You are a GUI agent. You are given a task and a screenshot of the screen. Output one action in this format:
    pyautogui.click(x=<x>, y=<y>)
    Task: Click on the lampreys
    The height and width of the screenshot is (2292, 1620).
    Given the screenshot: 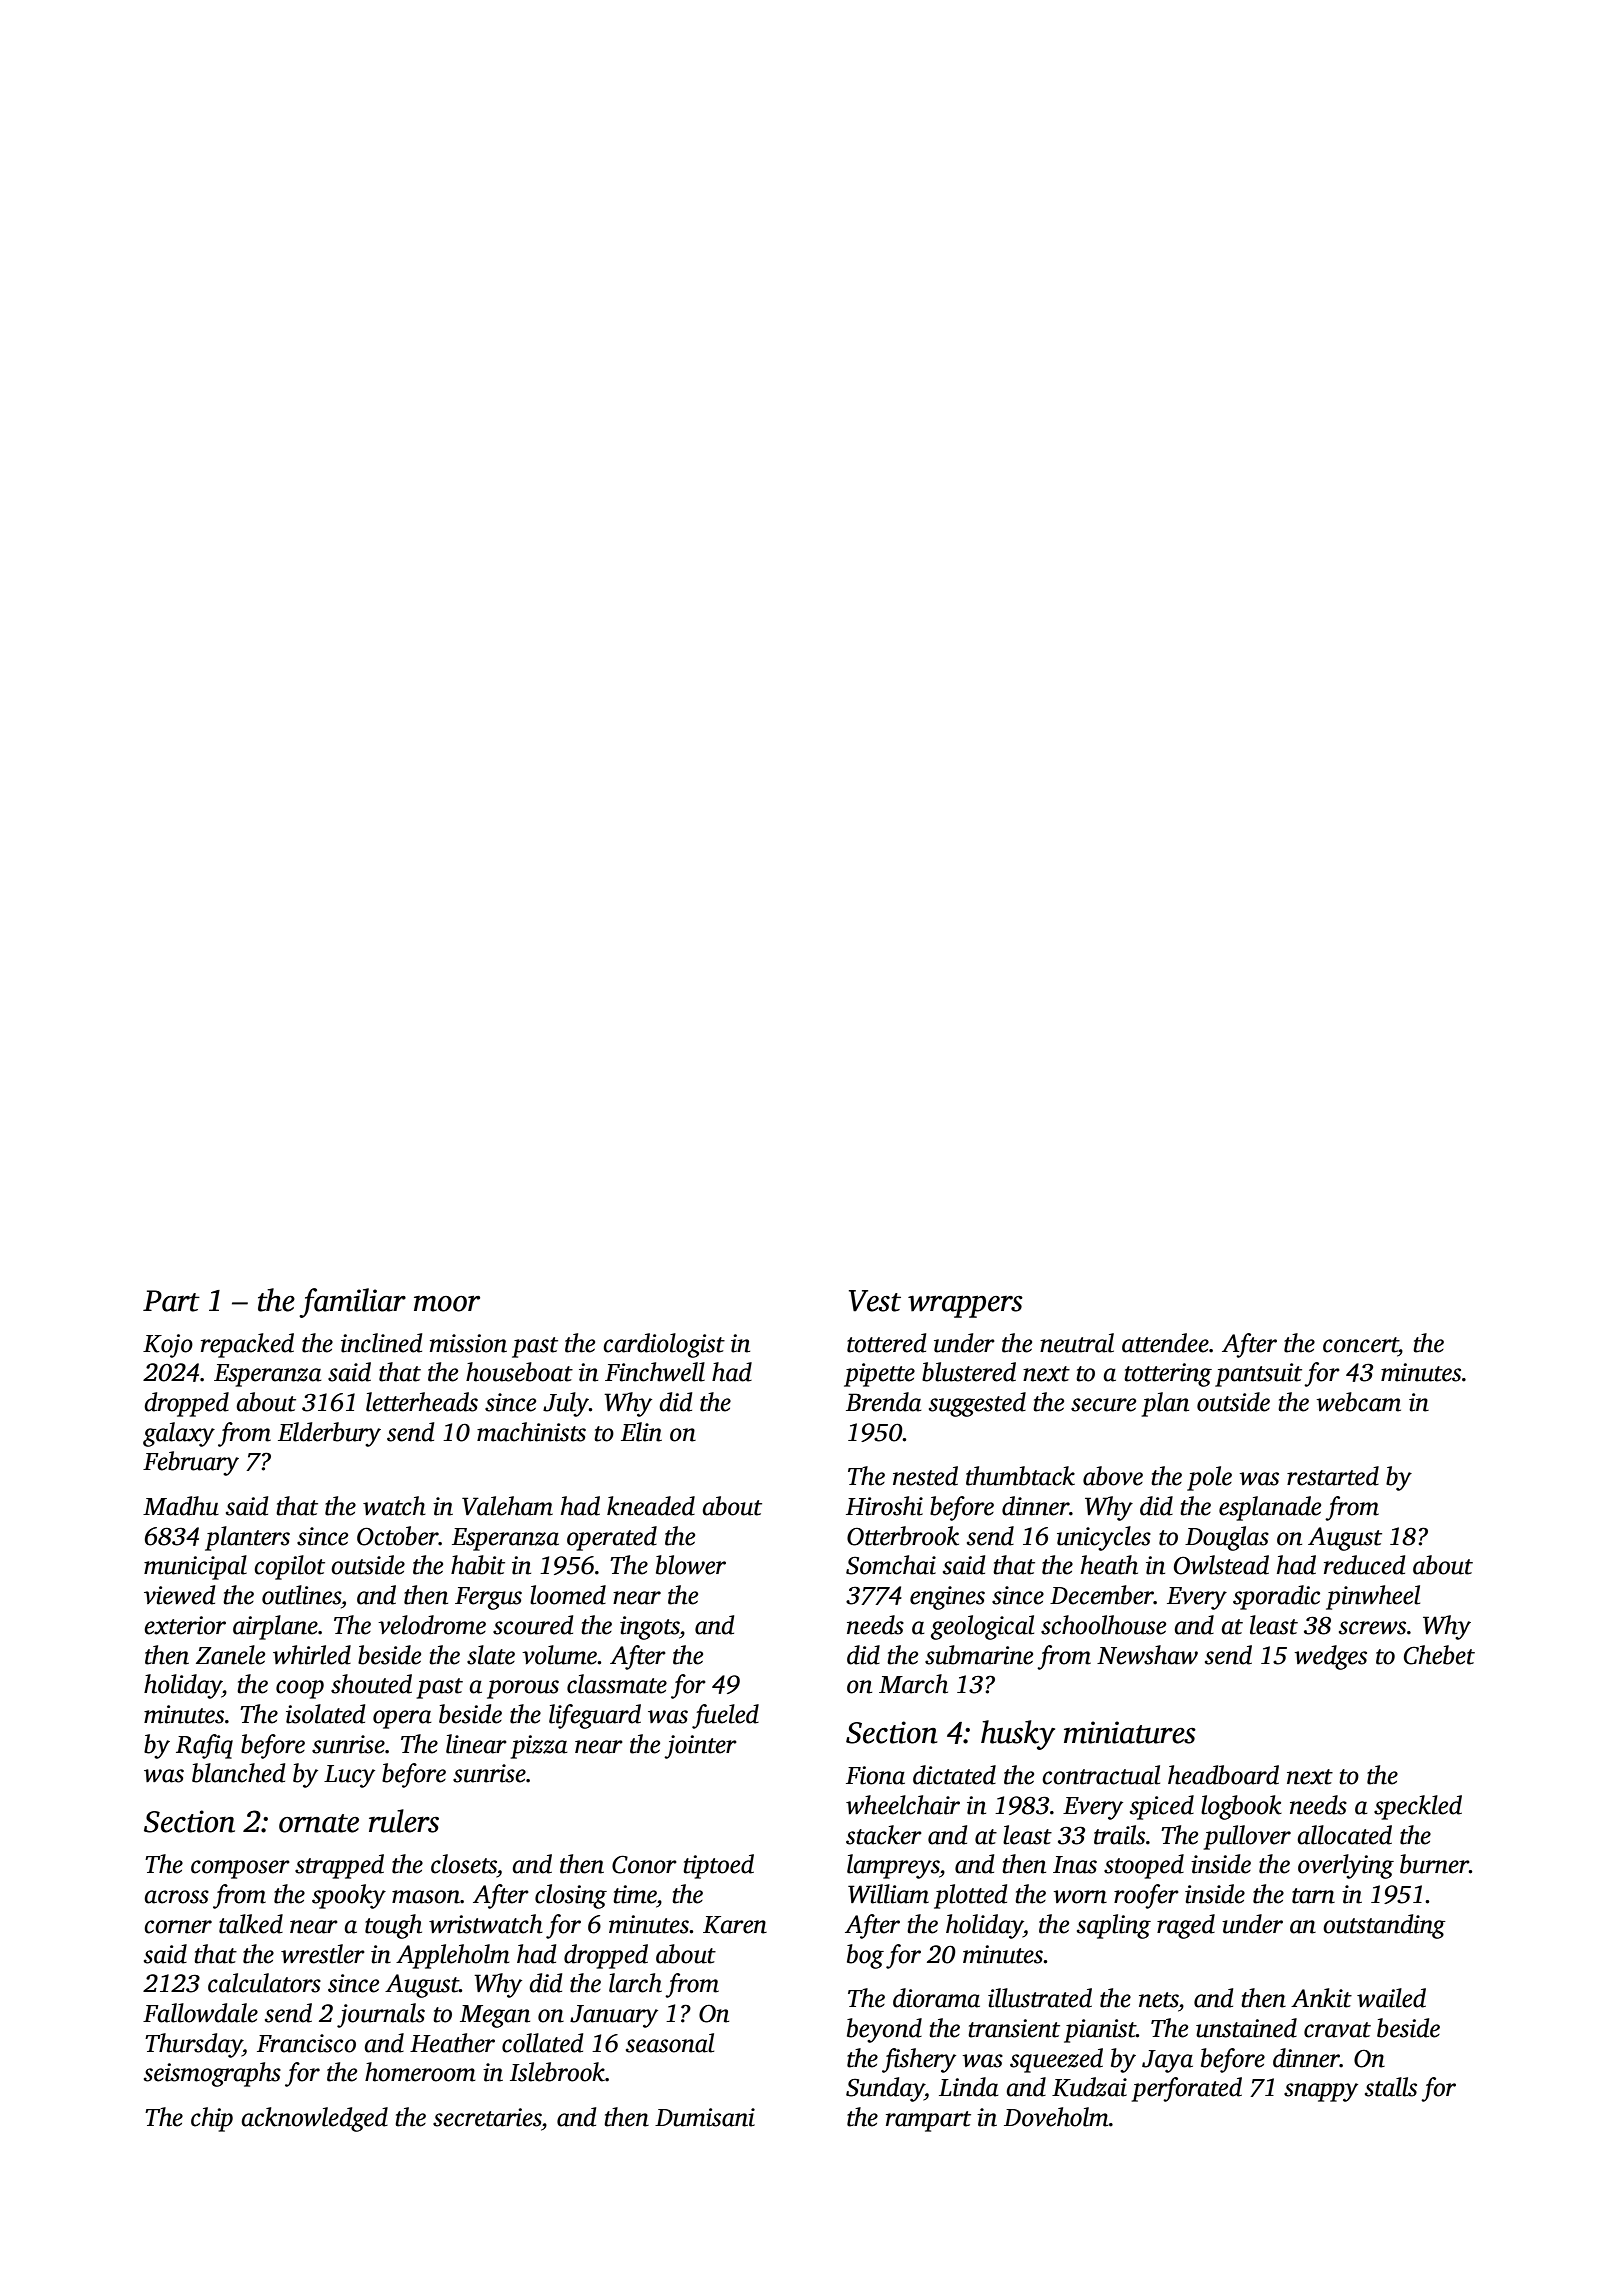 What is the action you would take?
    pyautogui.click(x=893, y=1866)
